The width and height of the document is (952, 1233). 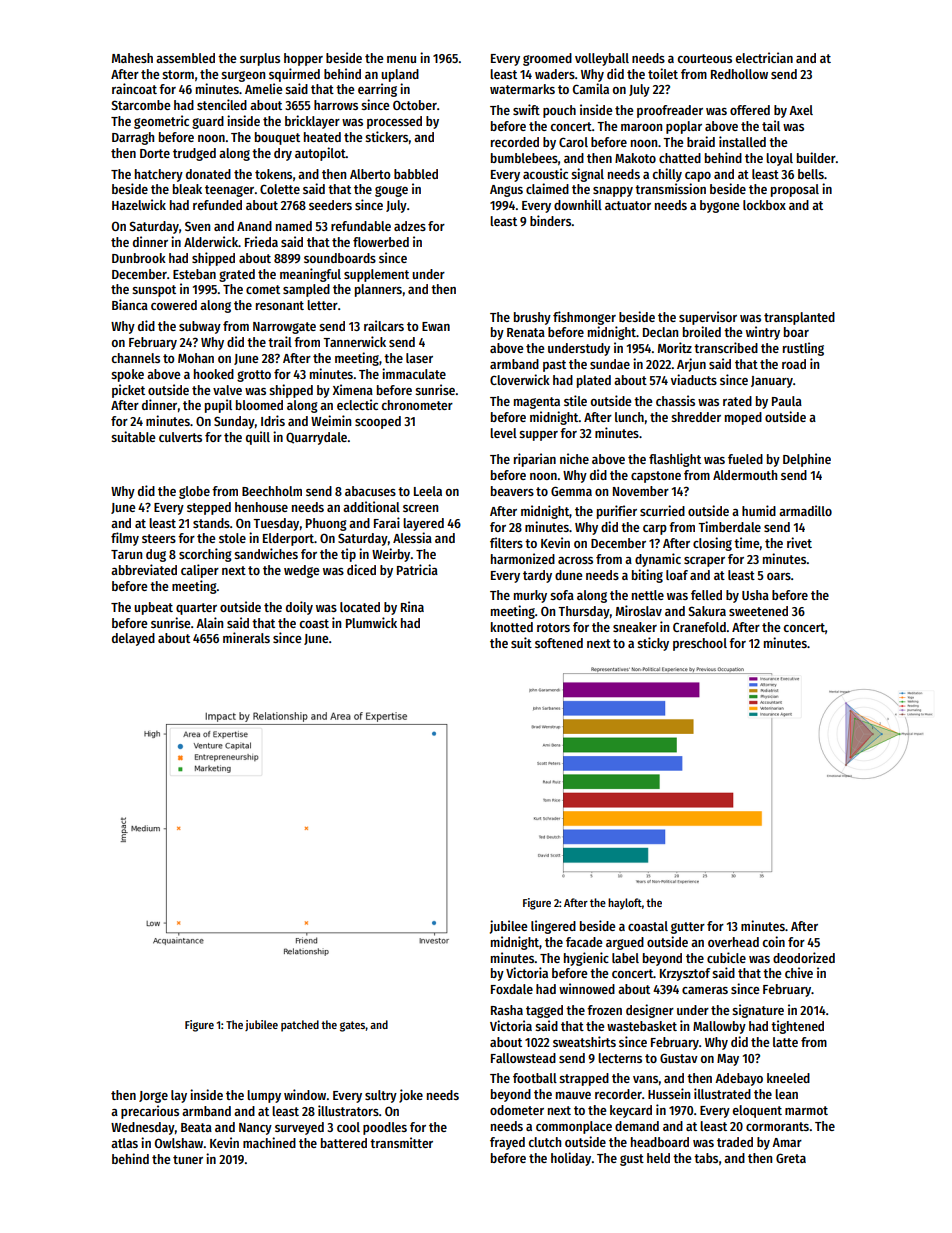 I want to click on Axel, so click(x=801, y=110).
